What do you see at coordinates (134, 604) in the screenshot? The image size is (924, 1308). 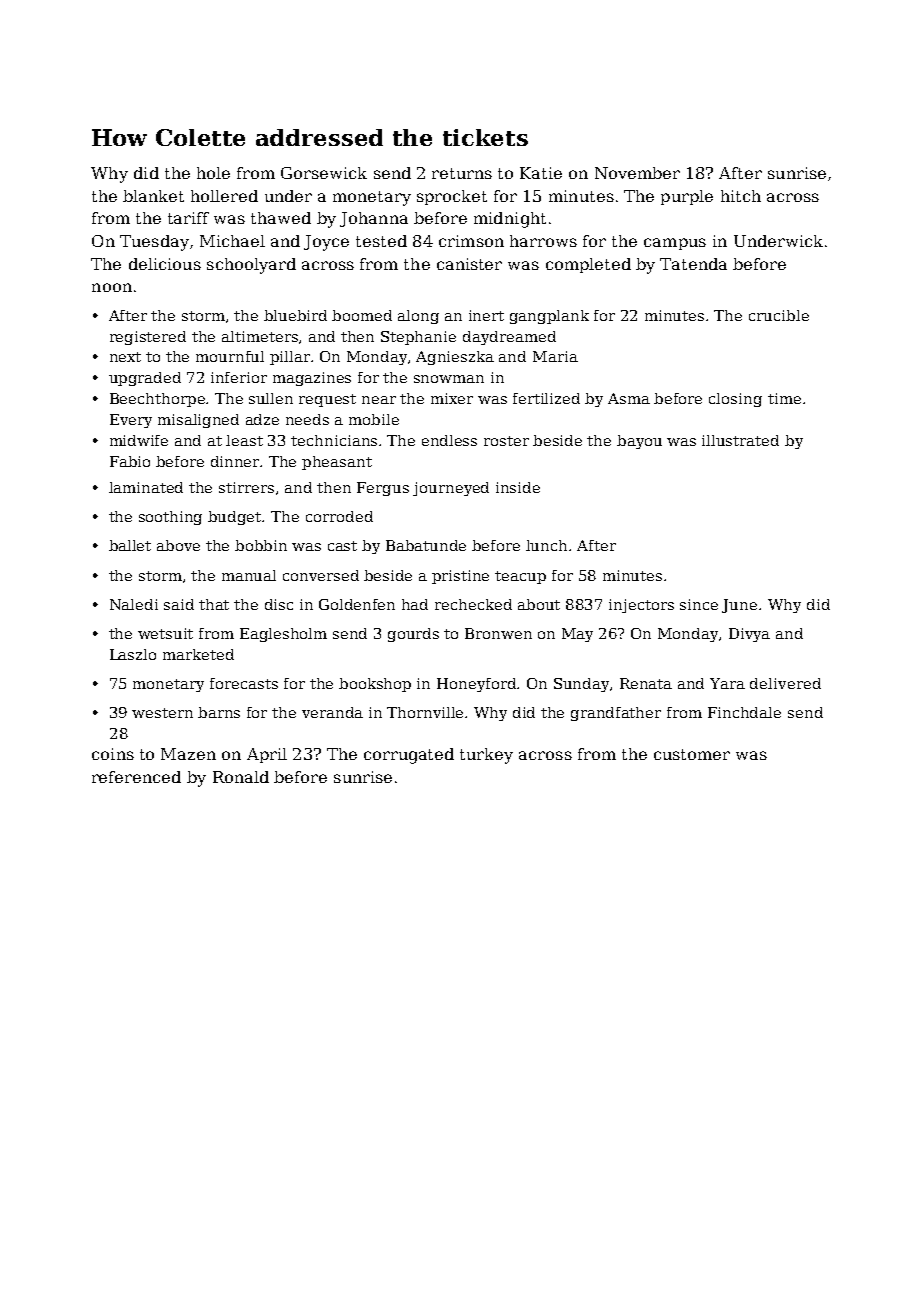 I see `Naledi` at bounding box center [134, 604].
